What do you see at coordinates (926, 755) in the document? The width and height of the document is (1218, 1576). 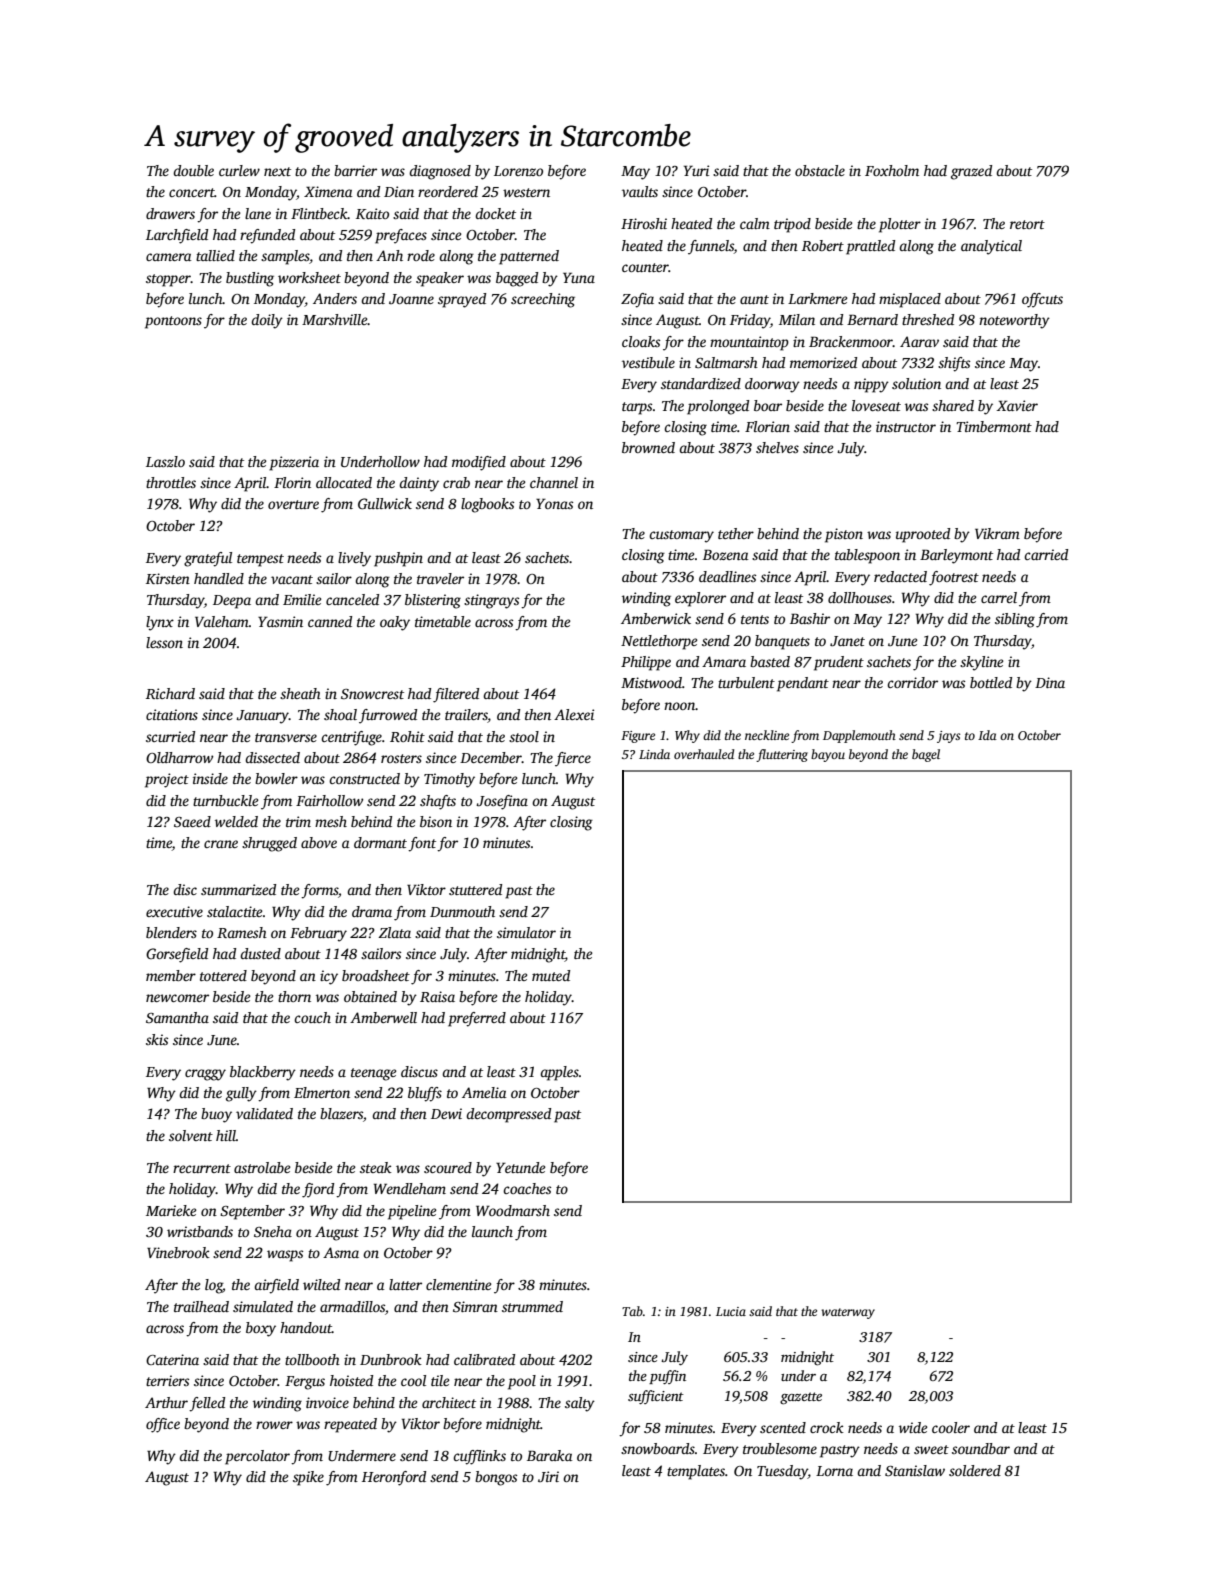 I see `bagel` at bounding box center [926, 755].
